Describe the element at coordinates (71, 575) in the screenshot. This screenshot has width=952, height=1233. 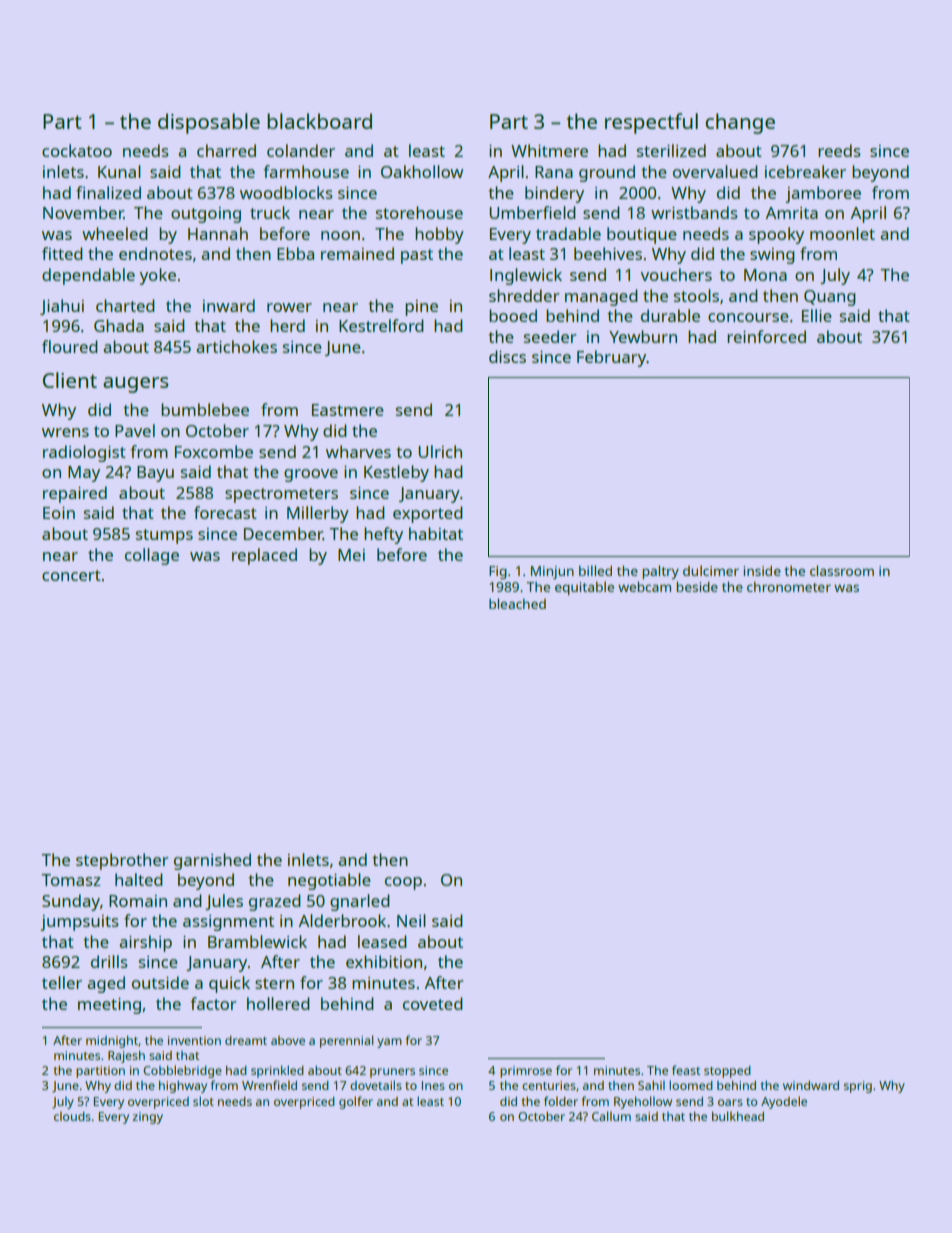
I see `concert` at that location.
